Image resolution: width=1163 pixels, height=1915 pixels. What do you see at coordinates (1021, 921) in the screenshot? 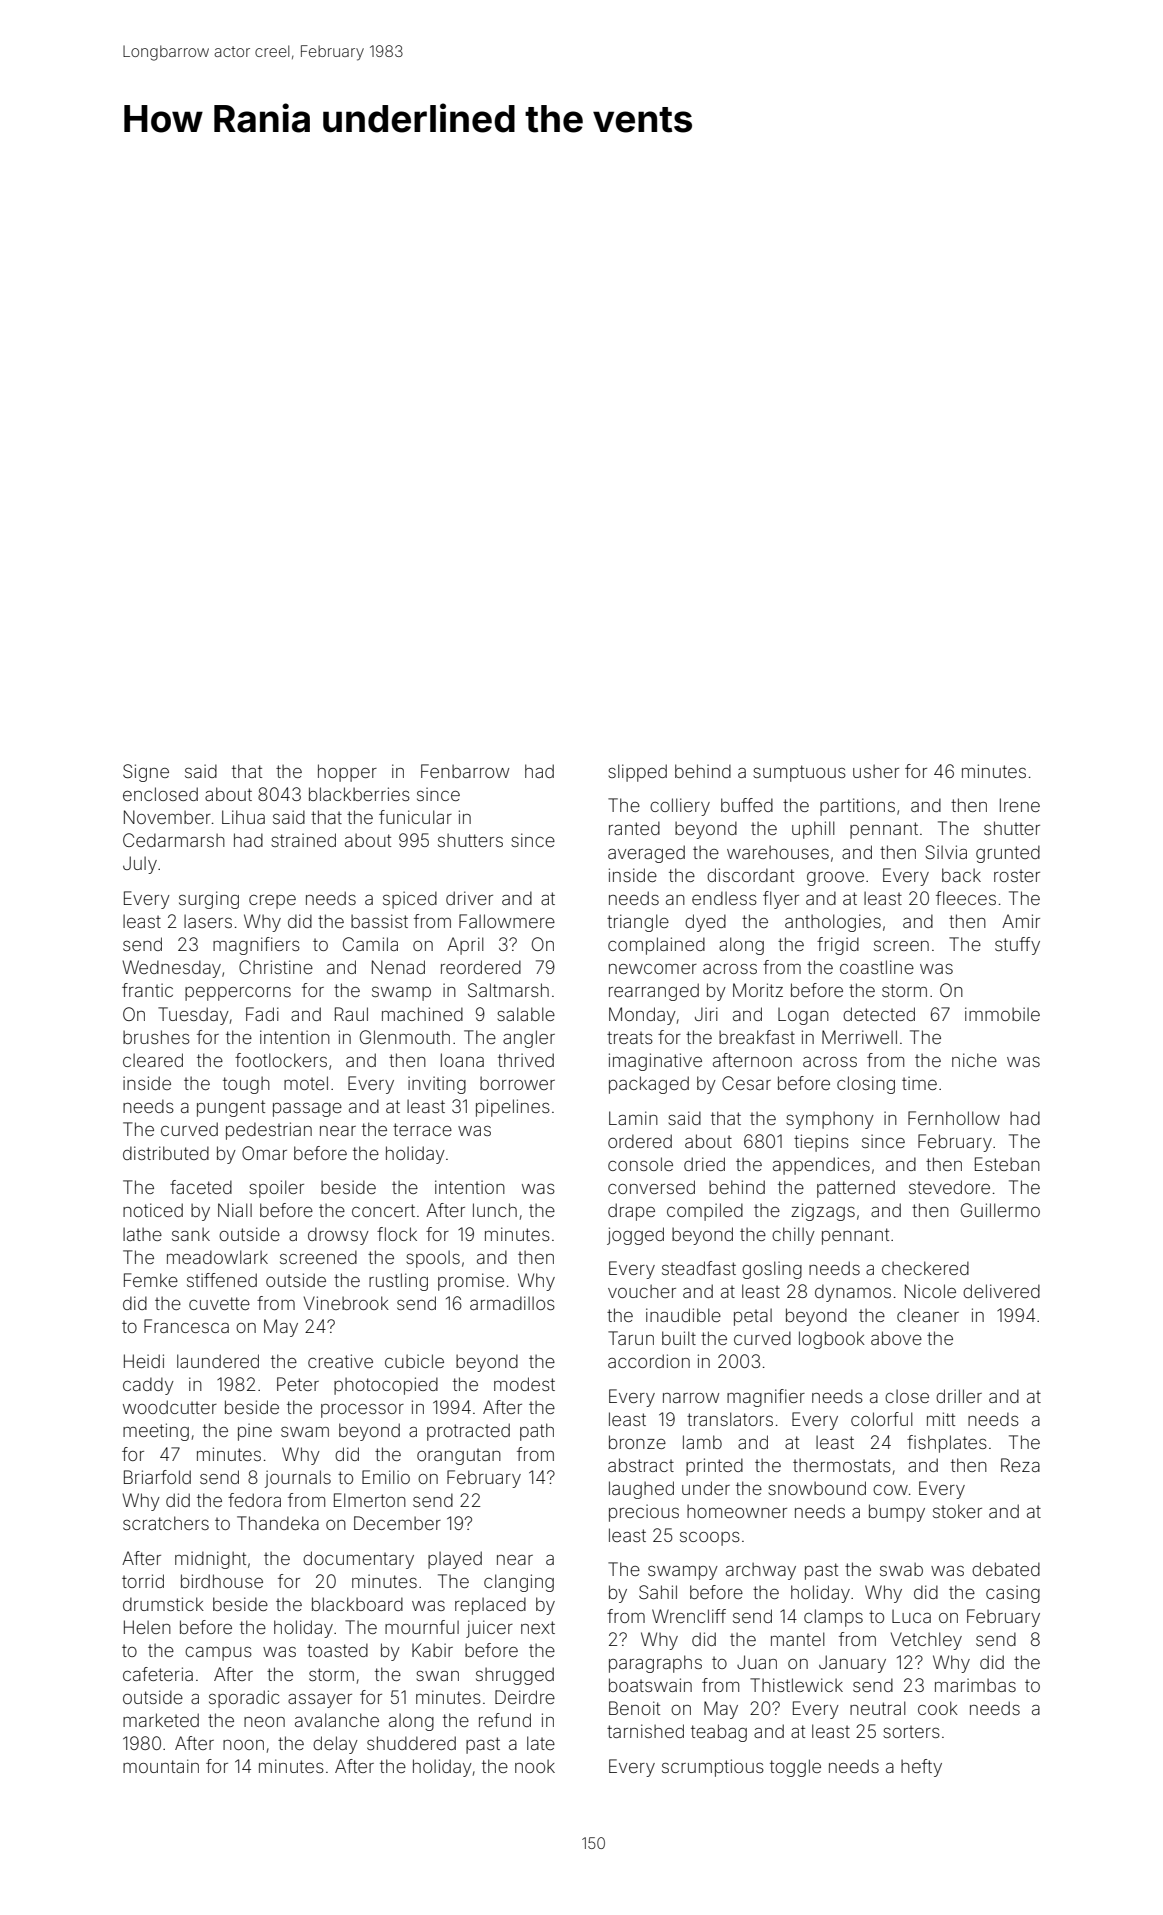
I see `Amir` at bounding box center [1021, 921].
